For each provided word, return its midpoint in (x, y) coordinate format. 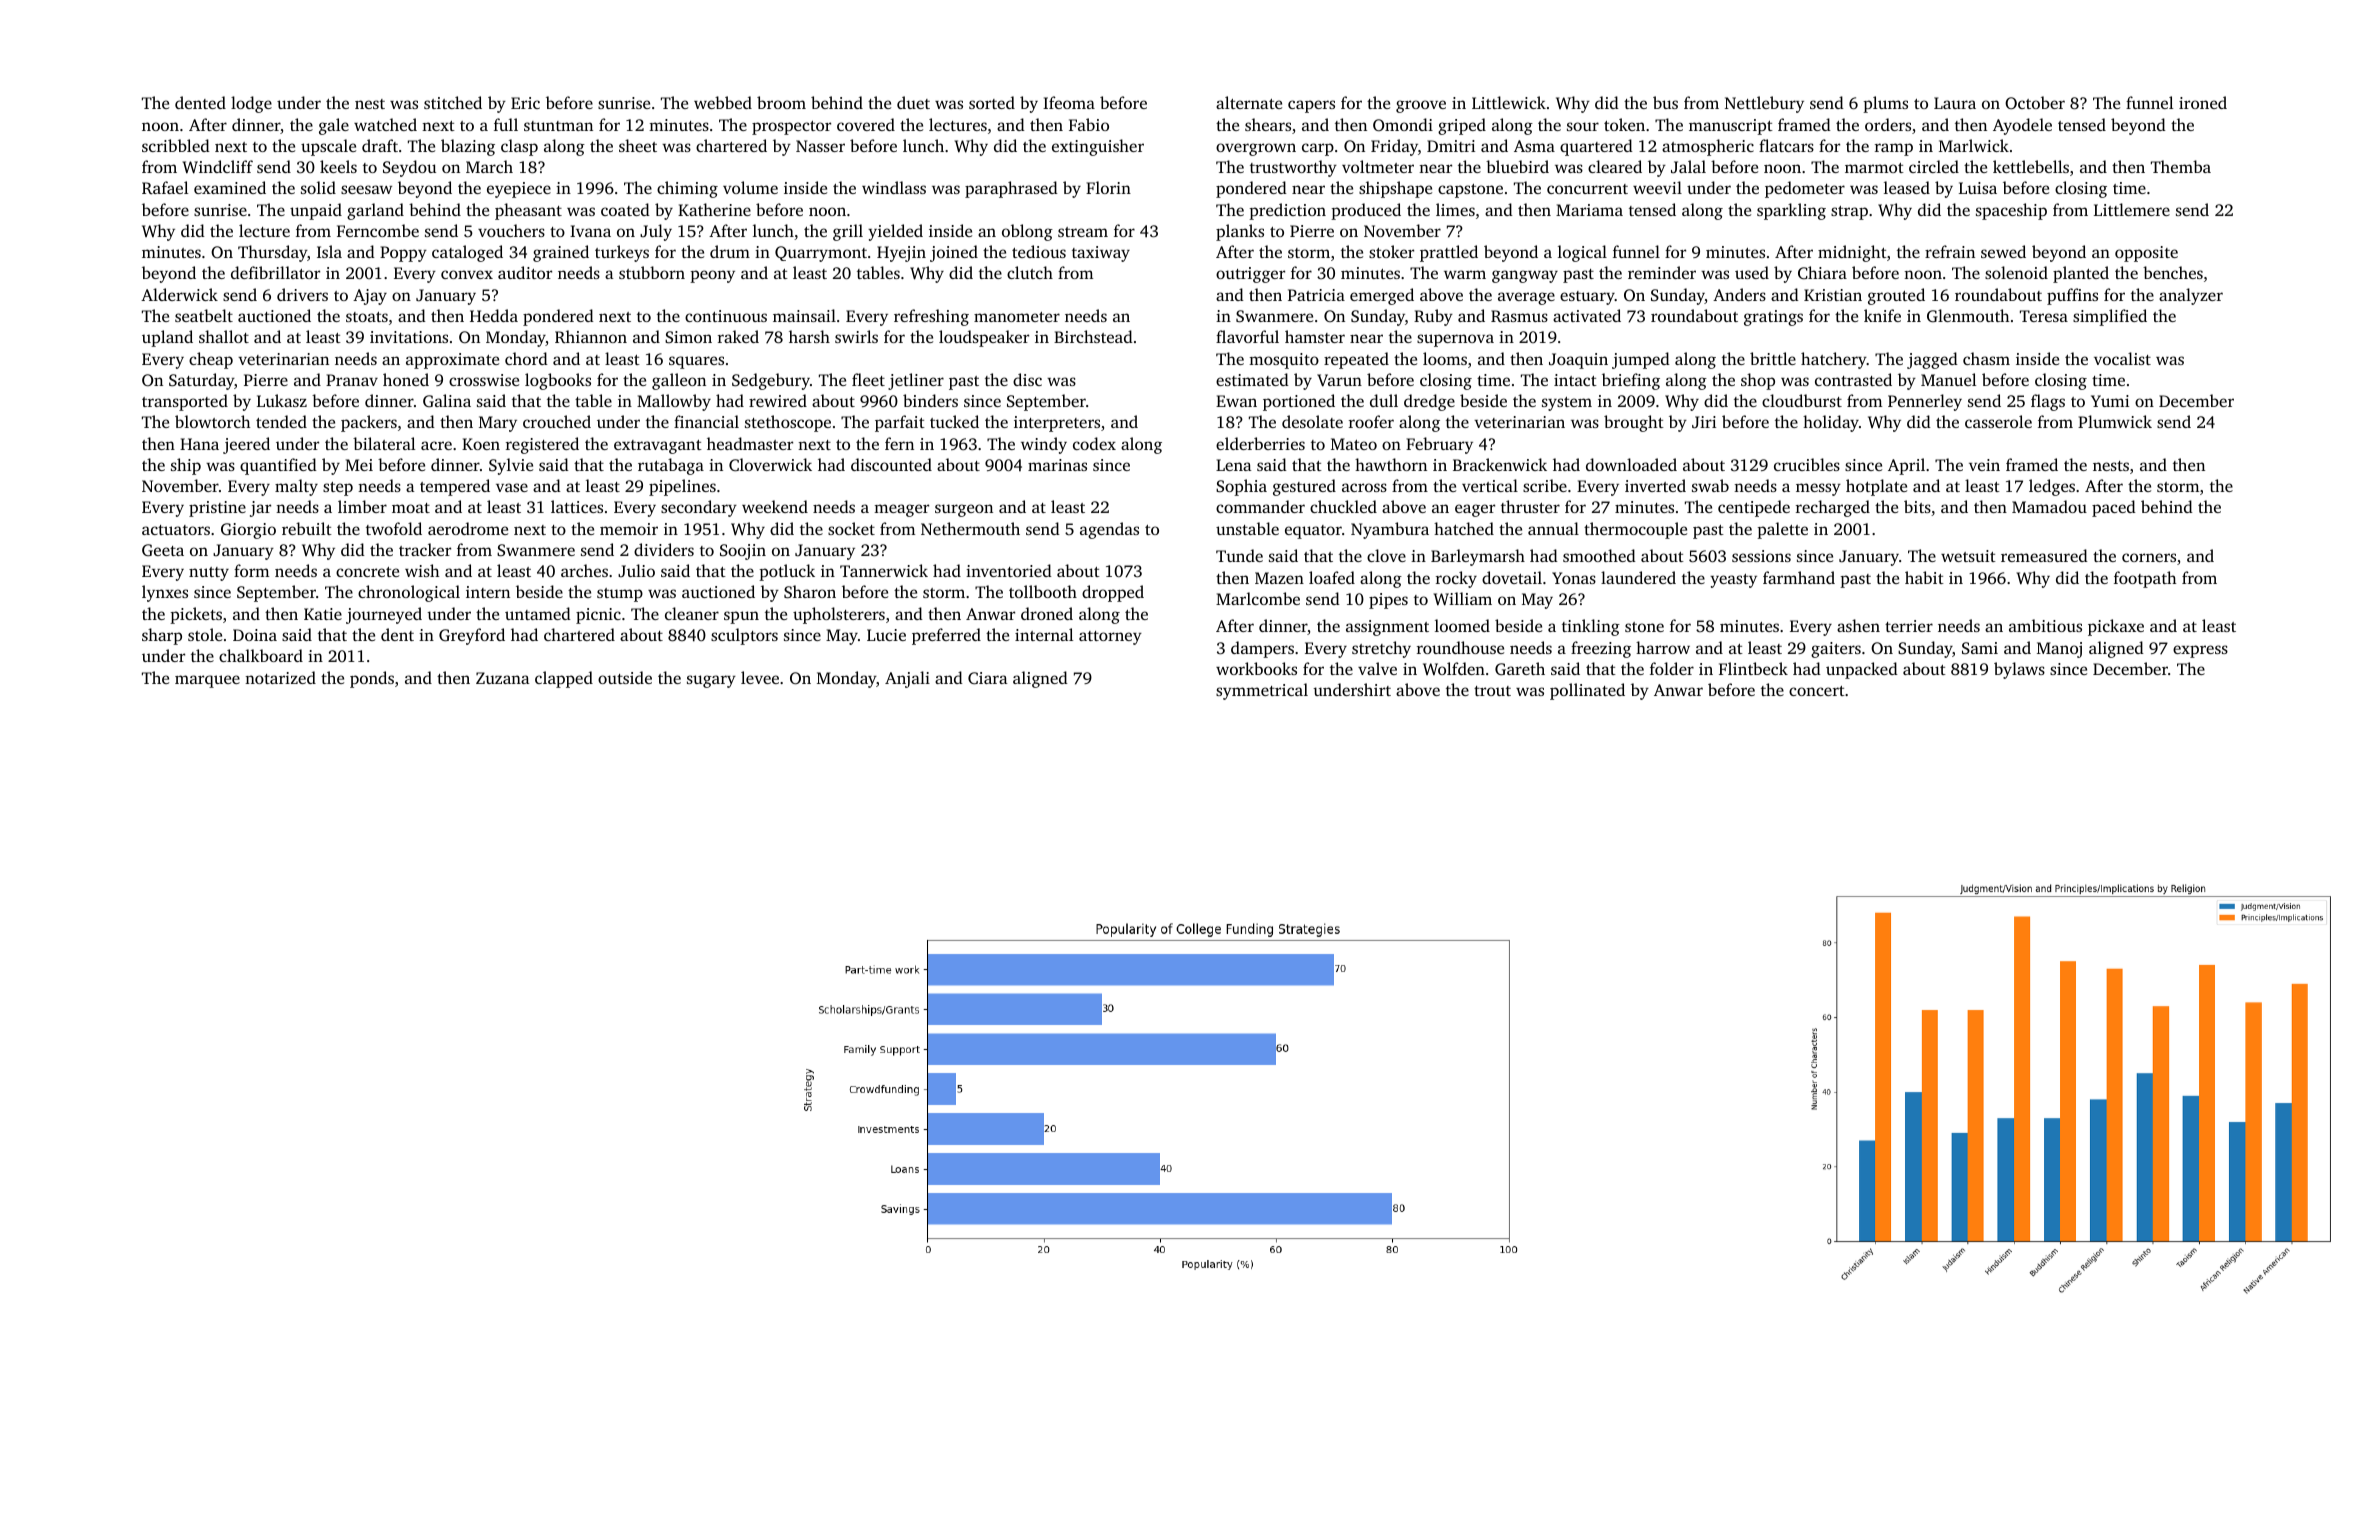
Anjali (907, 679)
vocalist (2122, 358)
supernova (1455, 340)
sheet (638, 145)
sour (1583, 126)
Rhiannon (591, 336)
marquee (207, 681)
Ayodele (2022, 126)
